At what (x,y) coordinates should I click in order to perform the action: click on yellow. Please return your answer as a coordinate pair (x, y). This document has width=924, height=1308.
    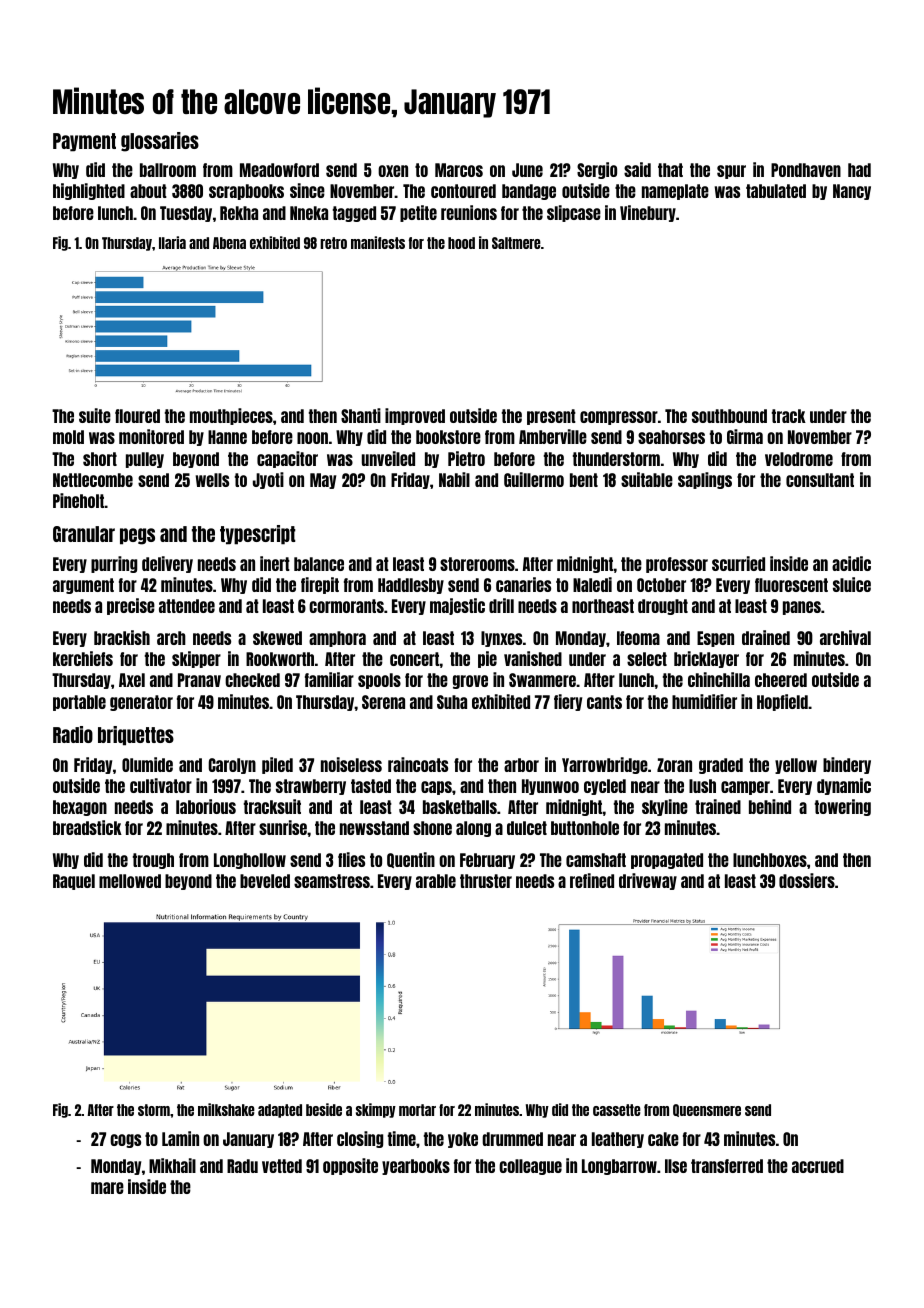
    Looking at the image, I should click on (796, 766).
